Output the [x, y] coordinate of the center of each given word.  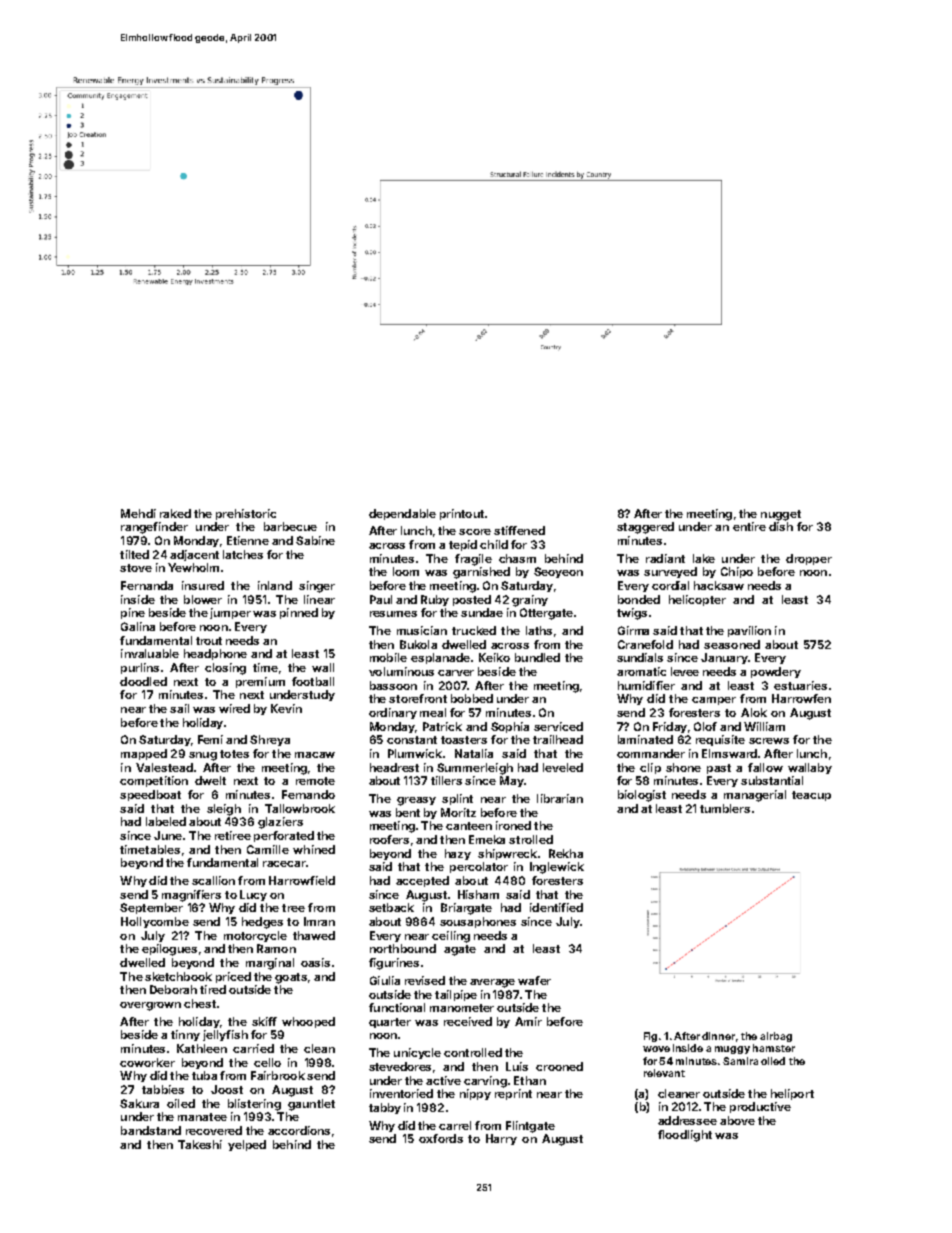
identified [556, 907]
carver [456, 673]
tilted [134, 554]
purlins [140, 668]
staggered [645, 528]
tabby [385, 1108]
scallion [213, 880]
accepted [422, 881]
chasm [517, 558]
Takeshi [200, 1144]
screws [769, 741]
